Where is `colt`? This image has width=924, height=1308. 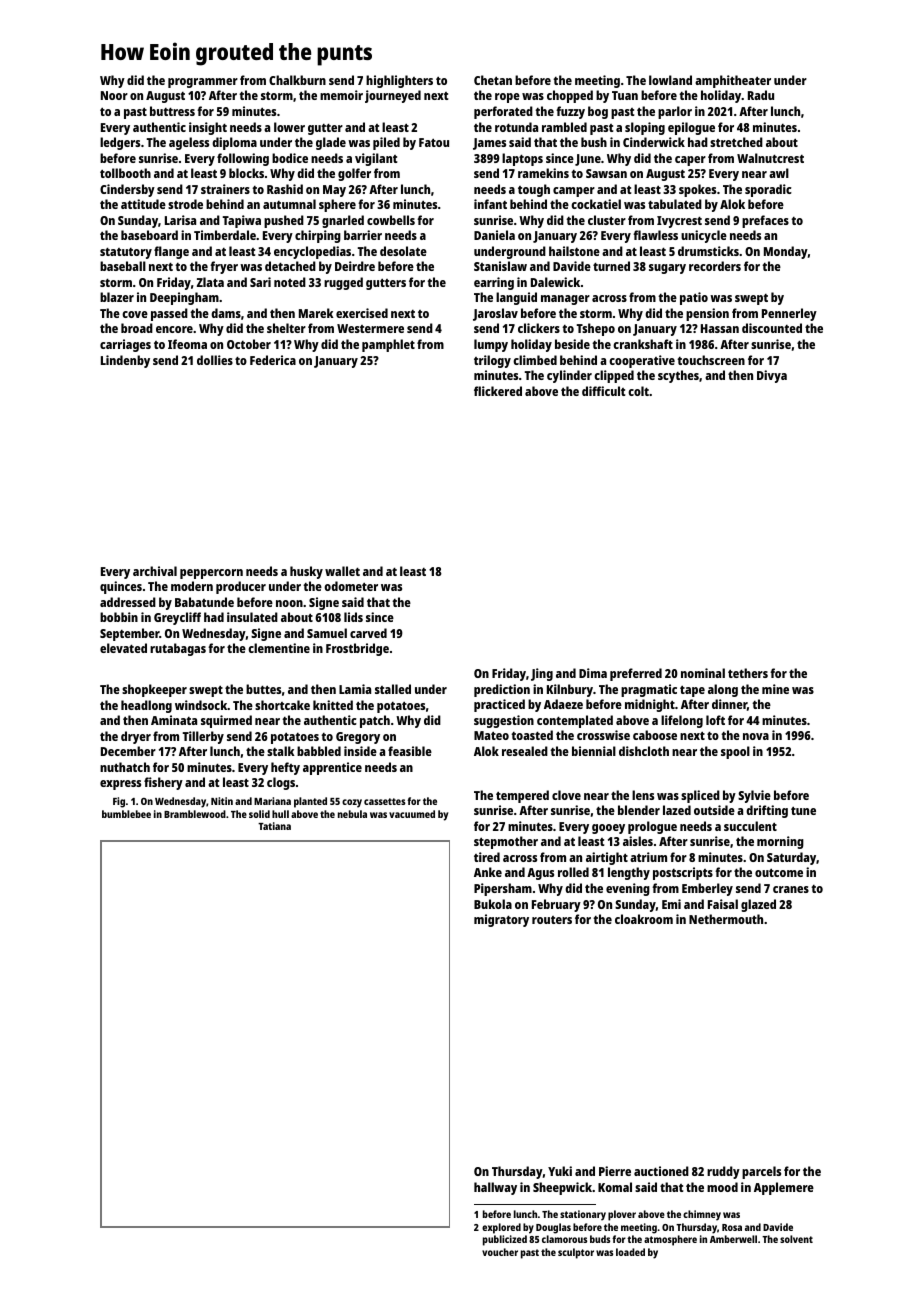 colt is located at coordinates (638, 391).
